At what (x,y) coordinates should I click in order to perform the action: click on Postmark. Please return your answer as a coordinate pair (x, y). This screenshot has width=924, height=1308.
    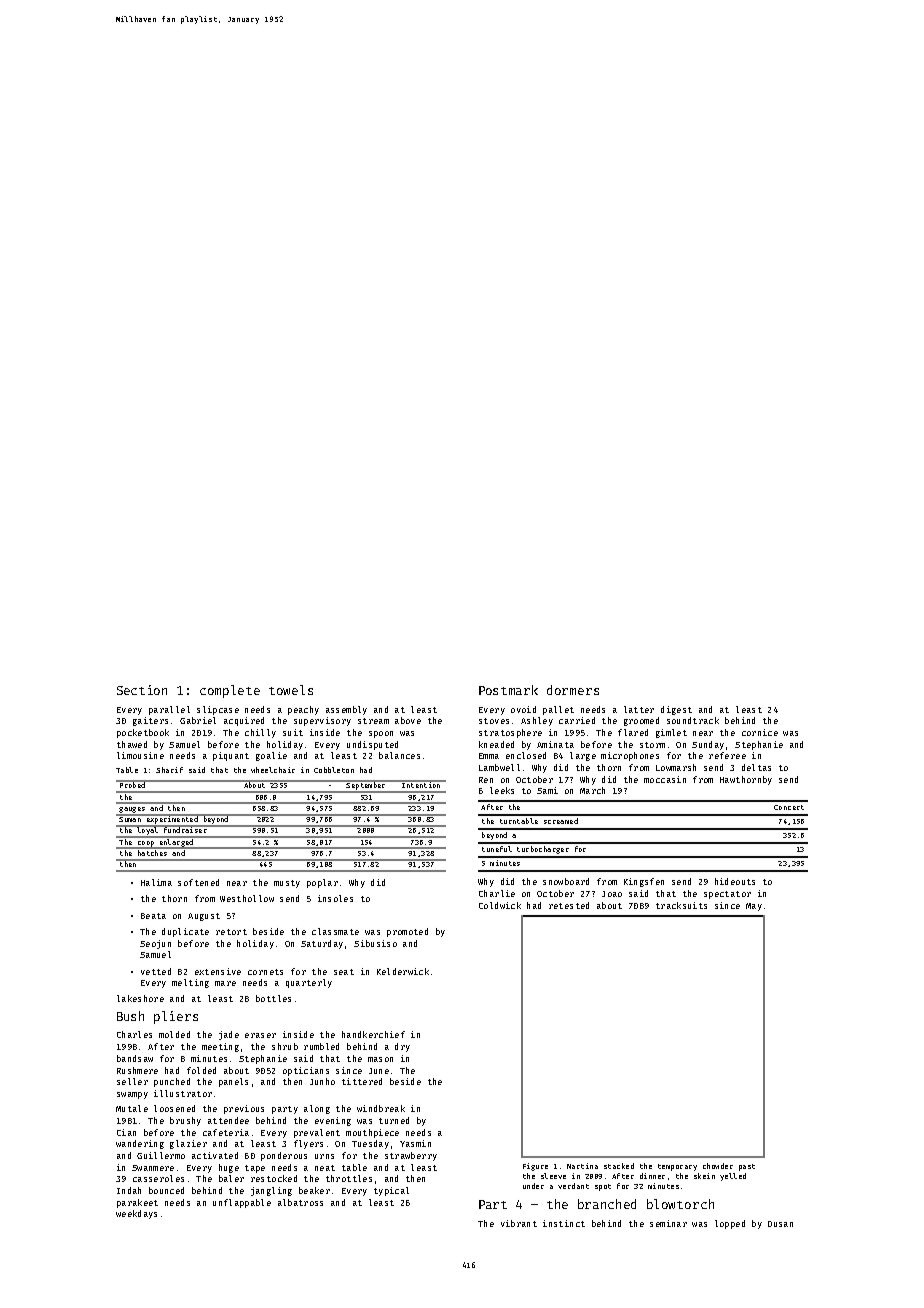
    Looking at the image, I should click on (508, 690).
